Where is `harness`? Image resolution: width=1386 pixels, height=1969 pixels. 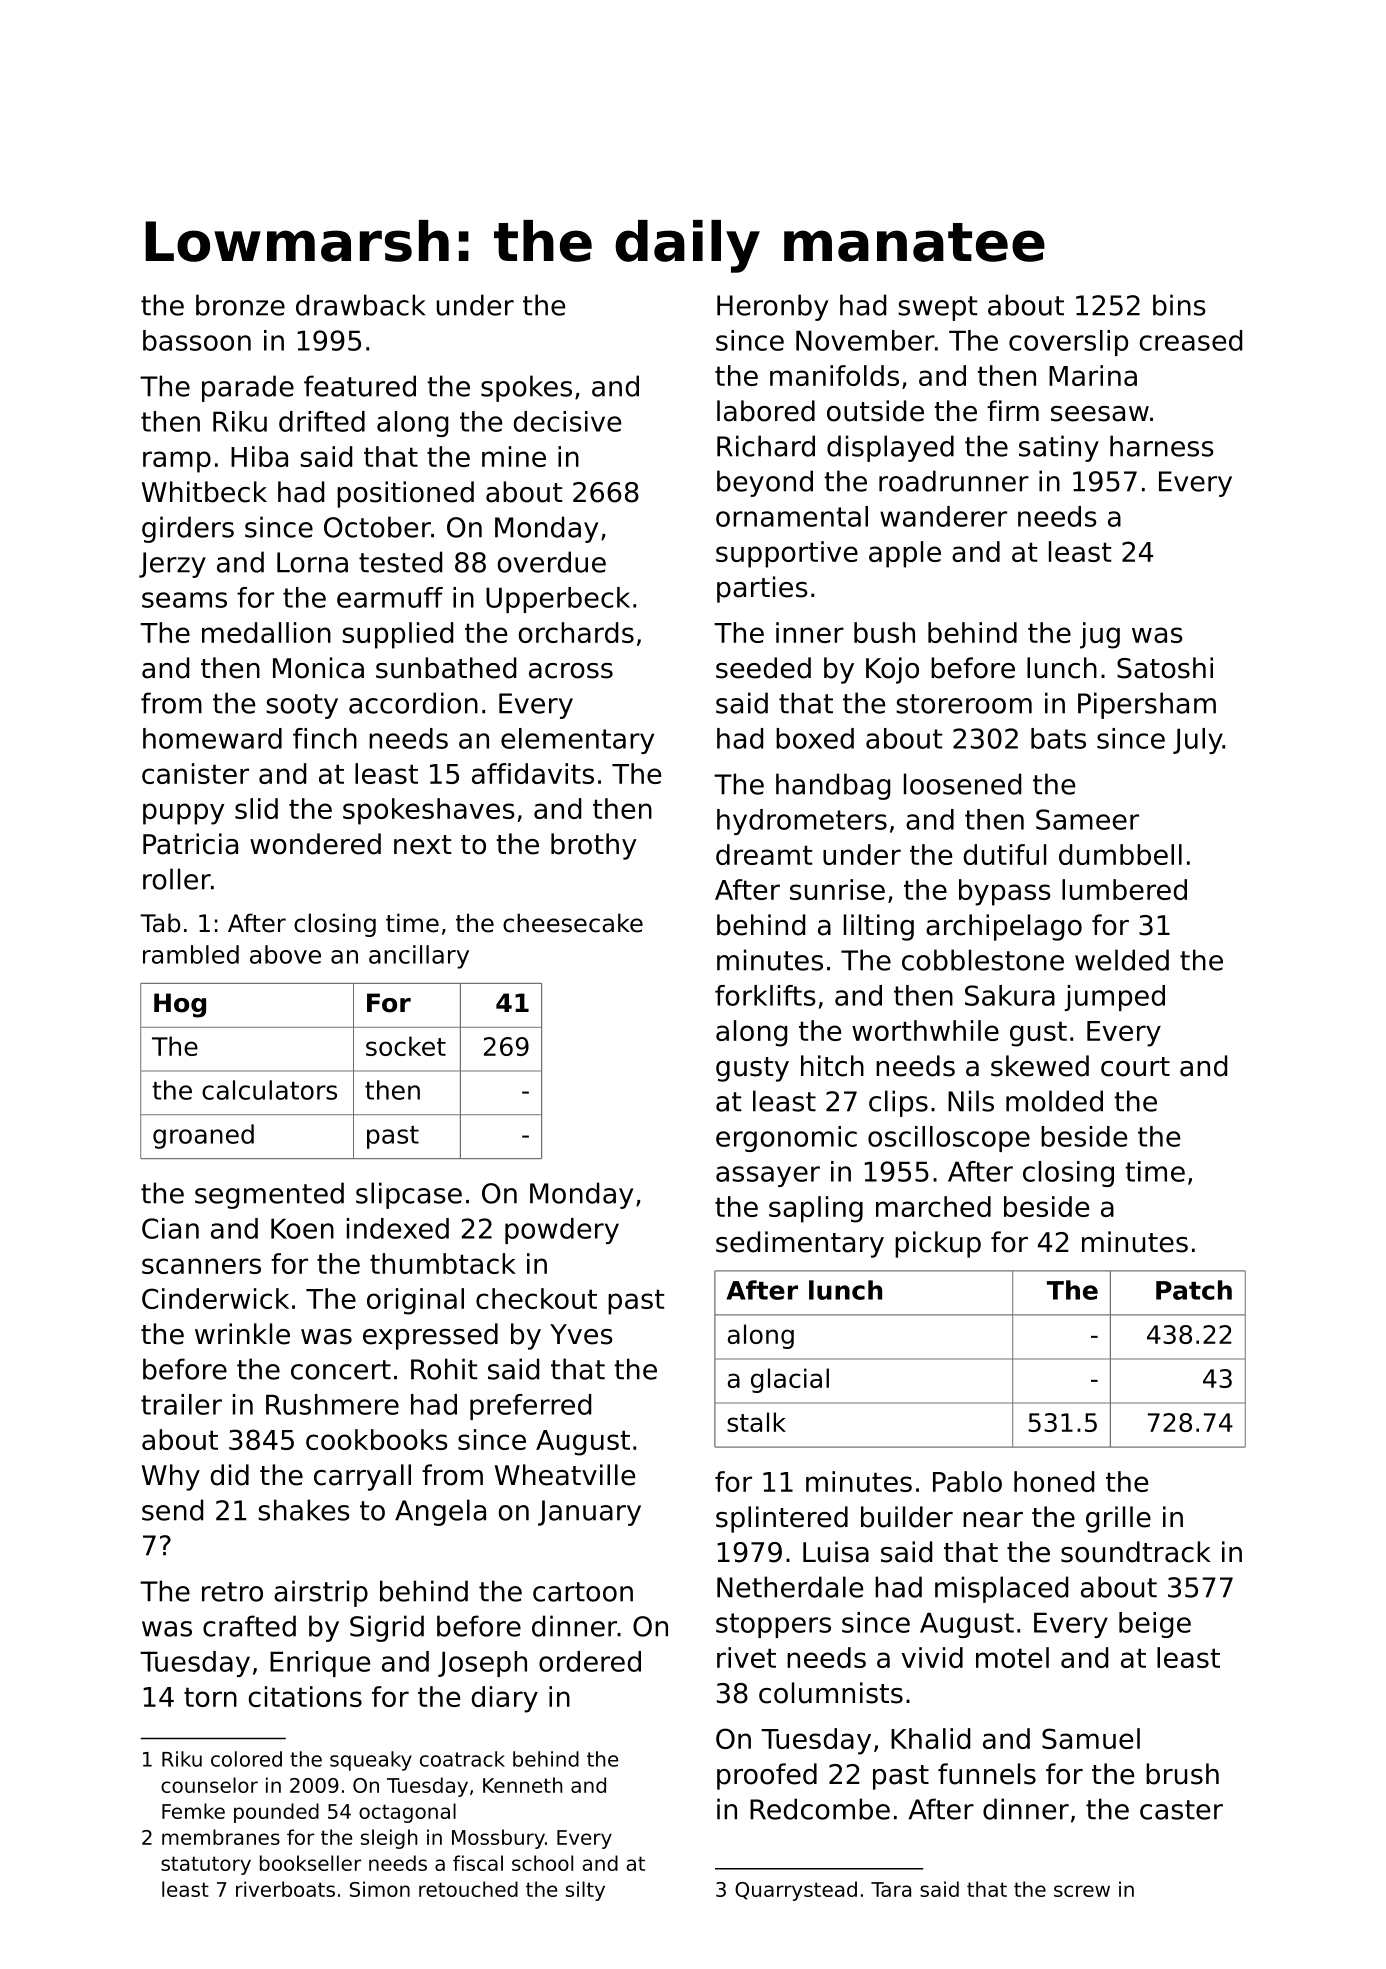
harness is located at coordinates (1162, 446).
